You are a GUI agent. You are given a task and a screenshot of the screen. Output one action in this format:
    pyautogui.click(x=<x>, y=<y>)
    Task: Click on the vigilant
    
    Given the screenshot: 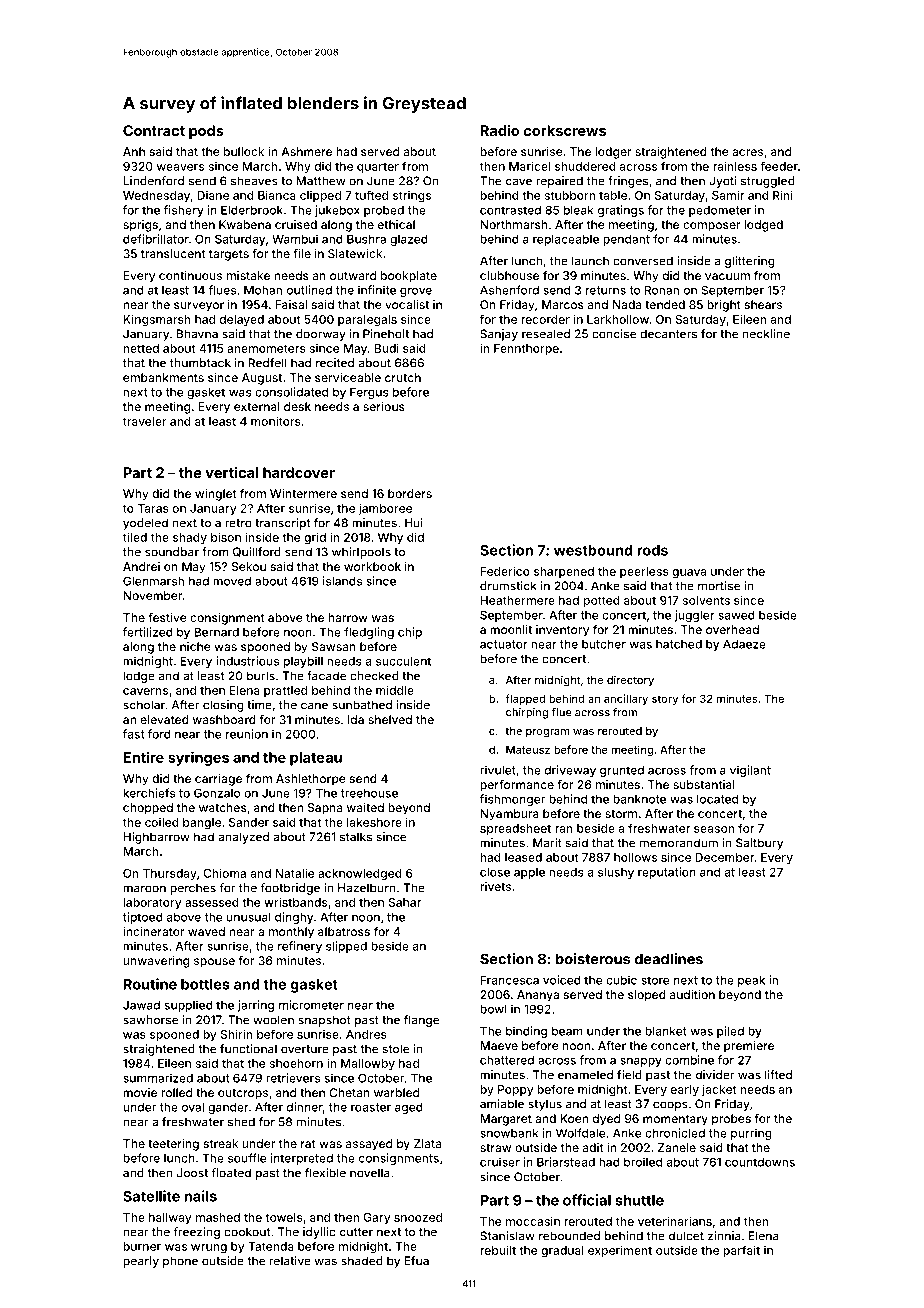 What is the action you would take?
    pyautogui.click(x=750, y=771)
